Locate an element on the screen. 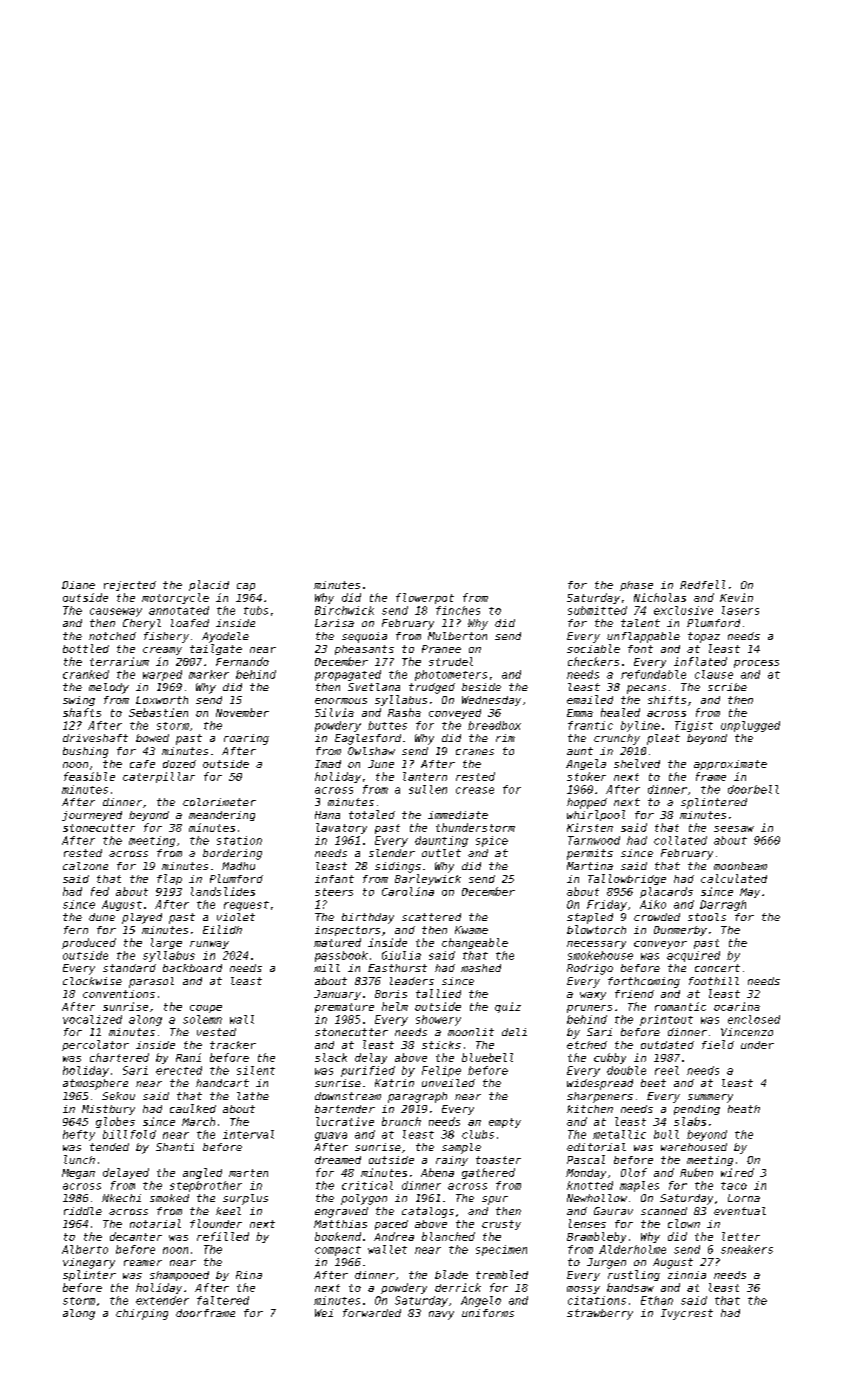 The width and height of the screenshot is (849, 1400). Imad is located at coordinates (328, 764).
